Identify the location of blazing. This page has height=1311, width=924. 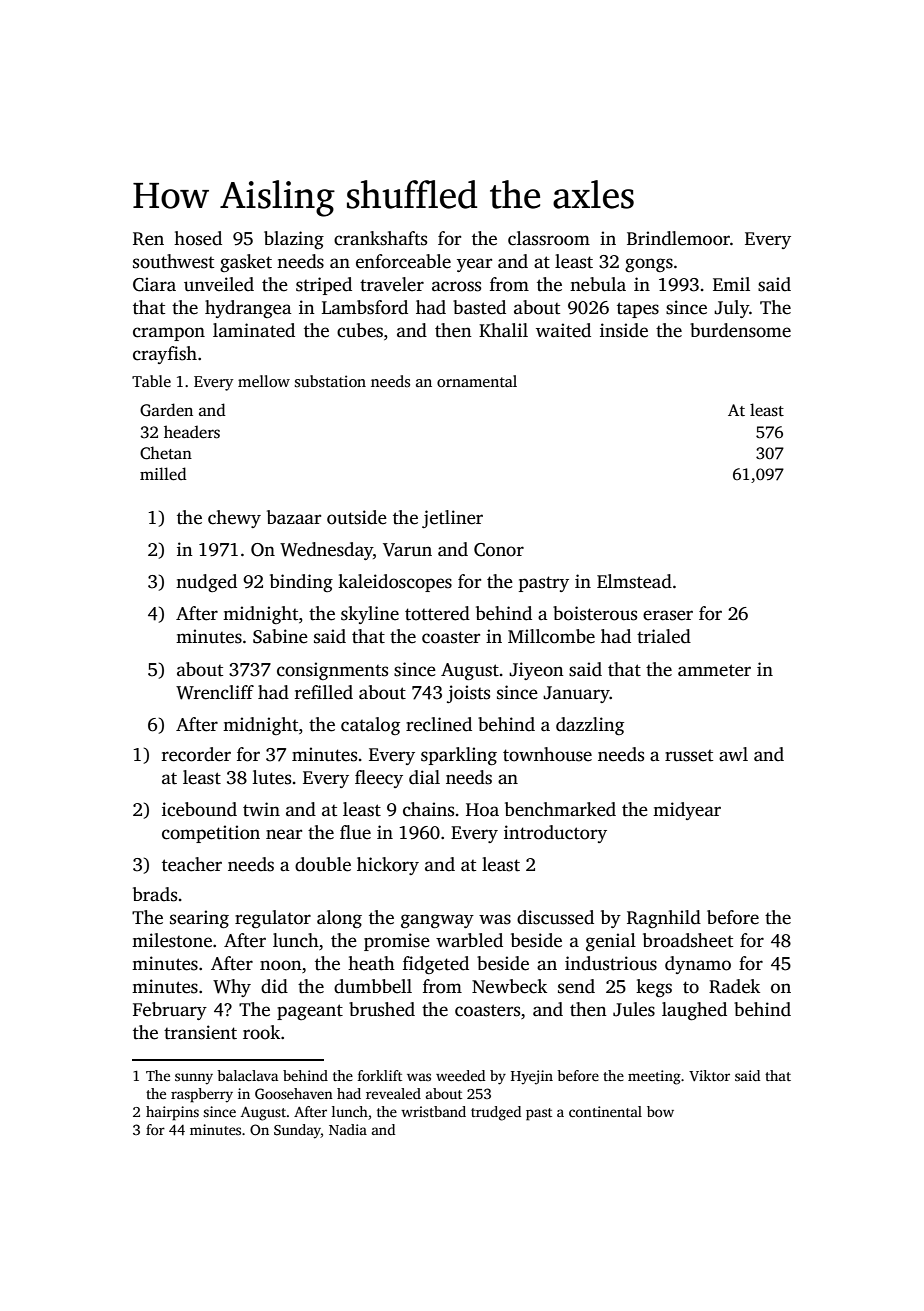
(294, 240).
